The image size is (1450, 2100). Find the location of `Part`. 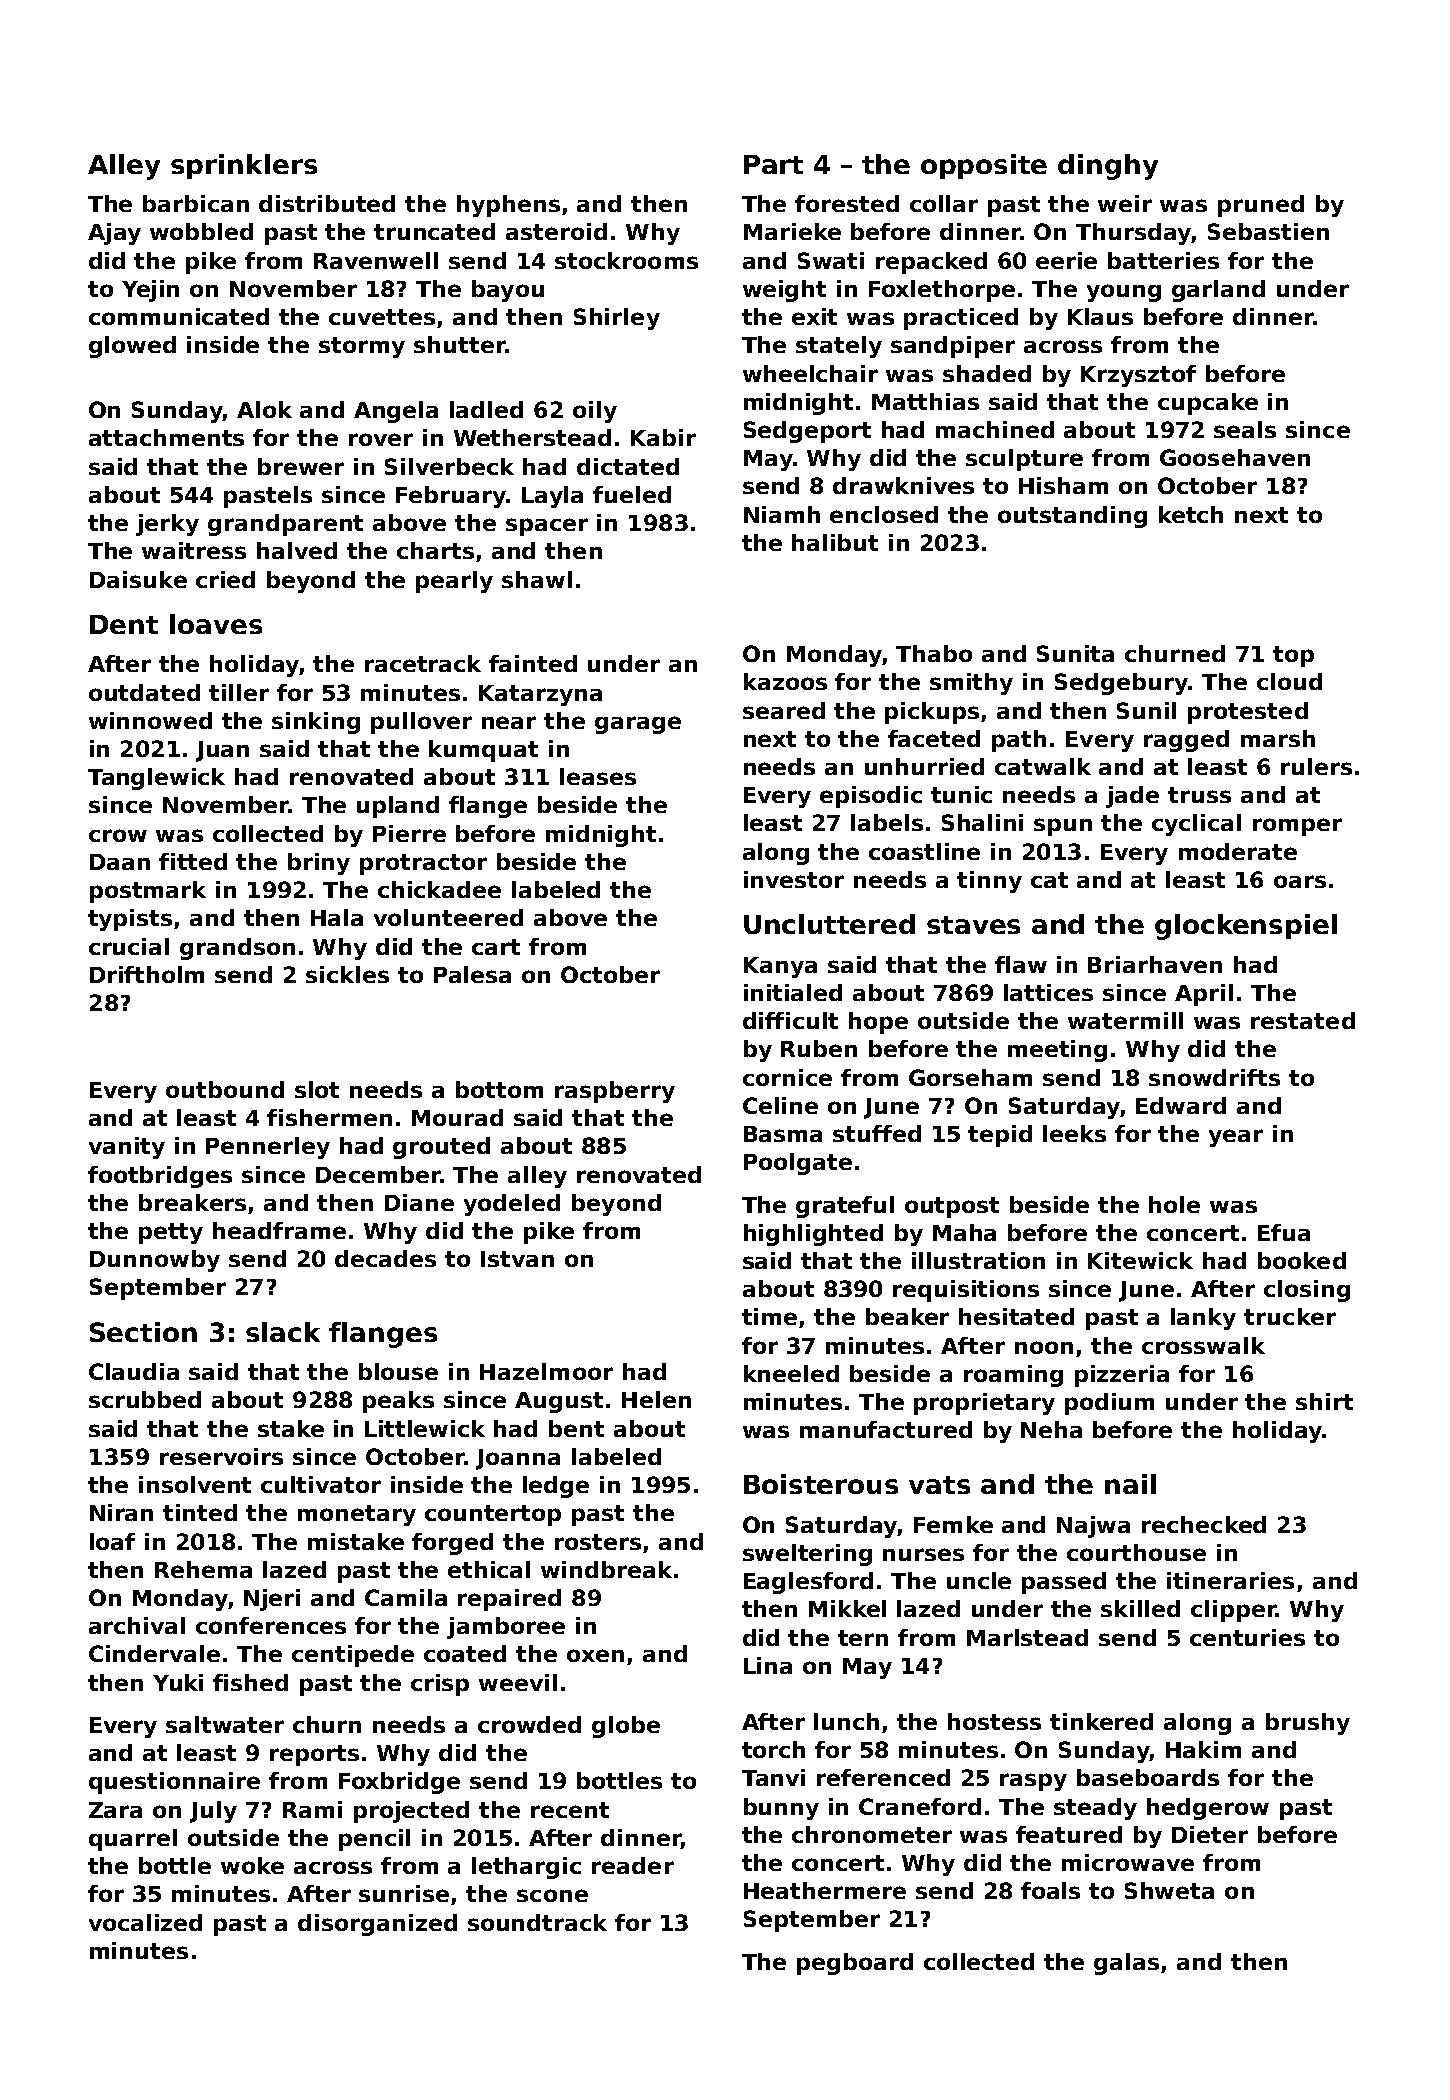

Part is located at coordinates (773, 164).
